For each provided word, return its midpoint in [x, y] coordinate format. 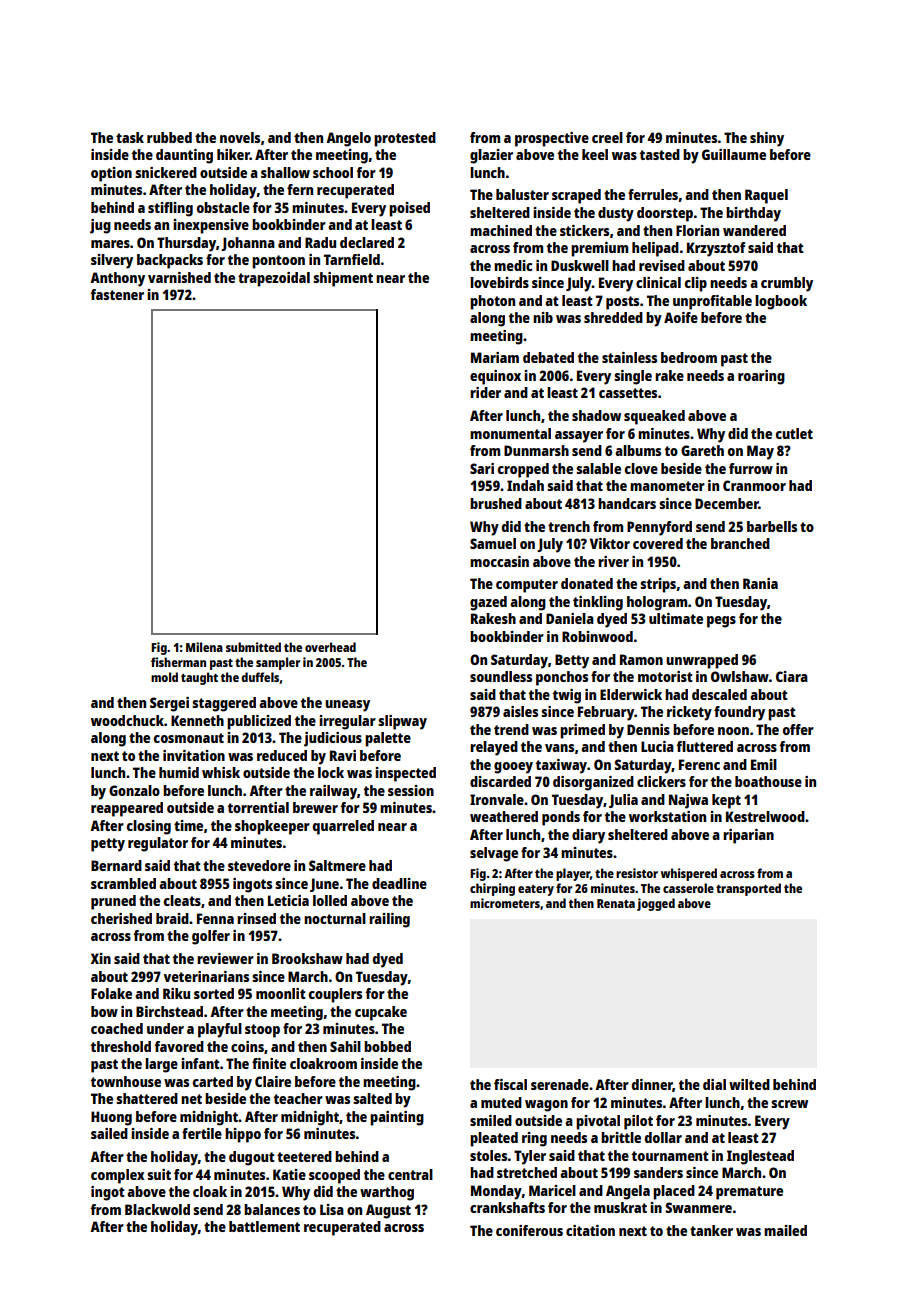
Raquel [766, 196]
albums [638, 450]
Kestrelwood [765, 816]
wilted [749, 1084]
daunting [184, 156]
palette [388, 739]
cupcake [381, 1013]
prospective [552, 139]
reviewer [225, 958]
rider [485, 392]
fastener [117, 294]
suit [159, 1174]
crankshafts [507, 1207]
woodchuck [127, 720]
